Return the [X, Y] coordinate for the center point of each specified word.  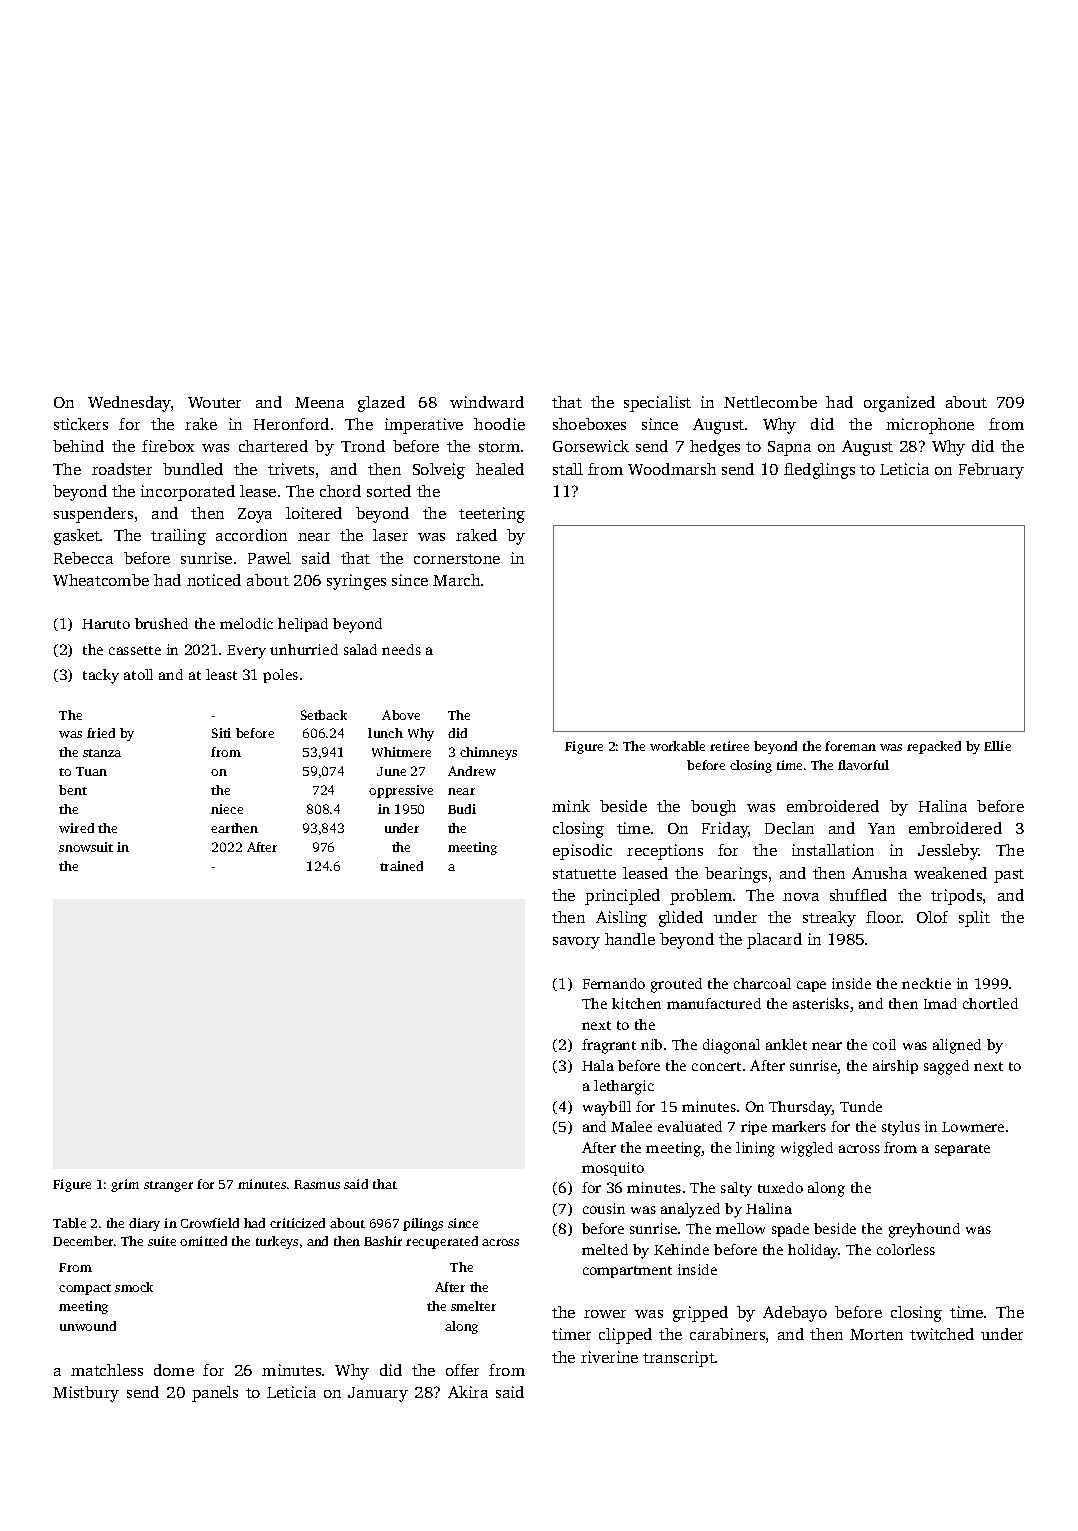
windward [487, 402]
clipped [625, 1336]
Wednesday [129, 404]
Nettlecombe [770, 402]
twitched [942, 1334]
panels [215, 1394]
